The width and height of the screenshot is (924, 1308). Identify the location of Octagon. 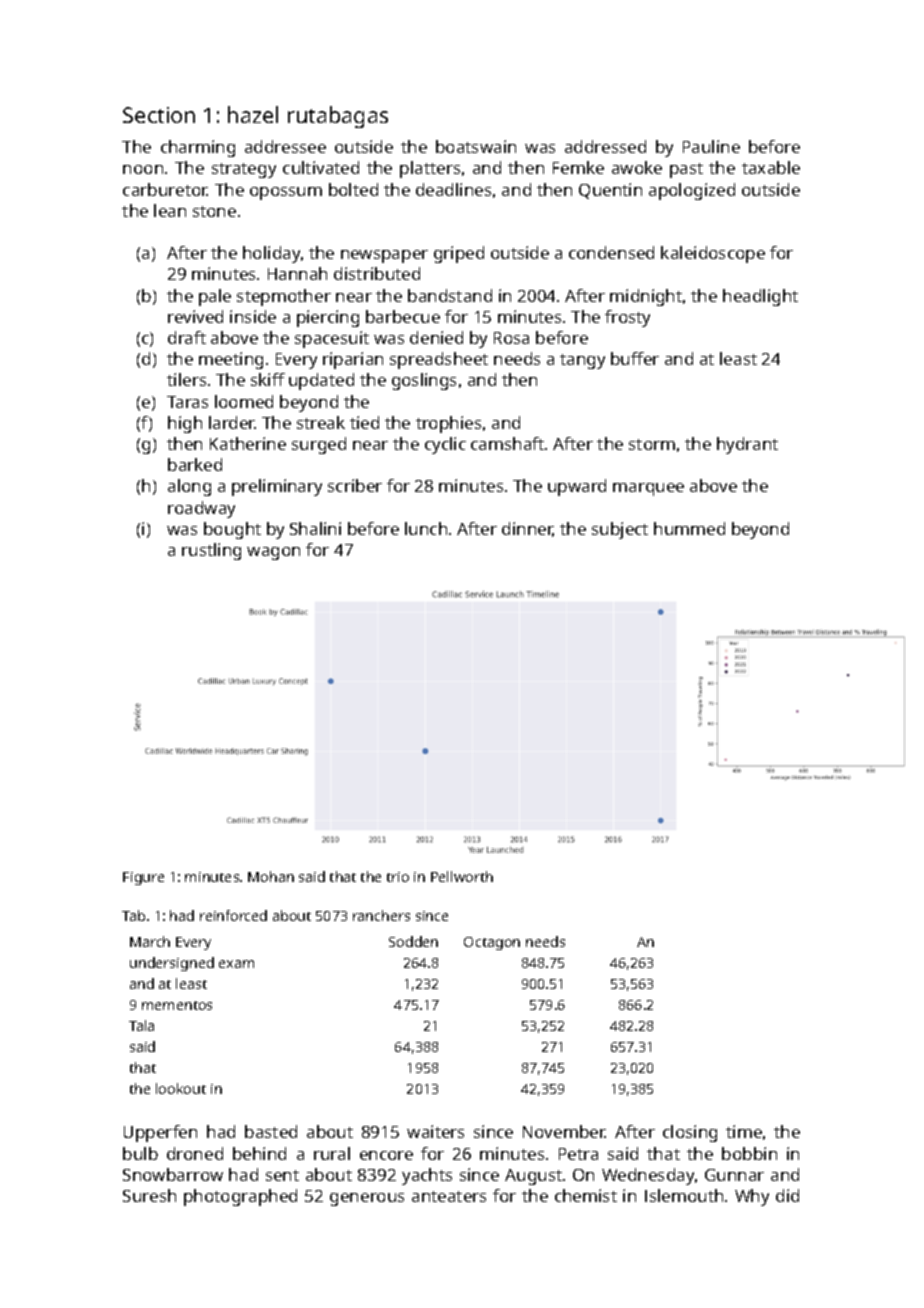
(492, 943).
